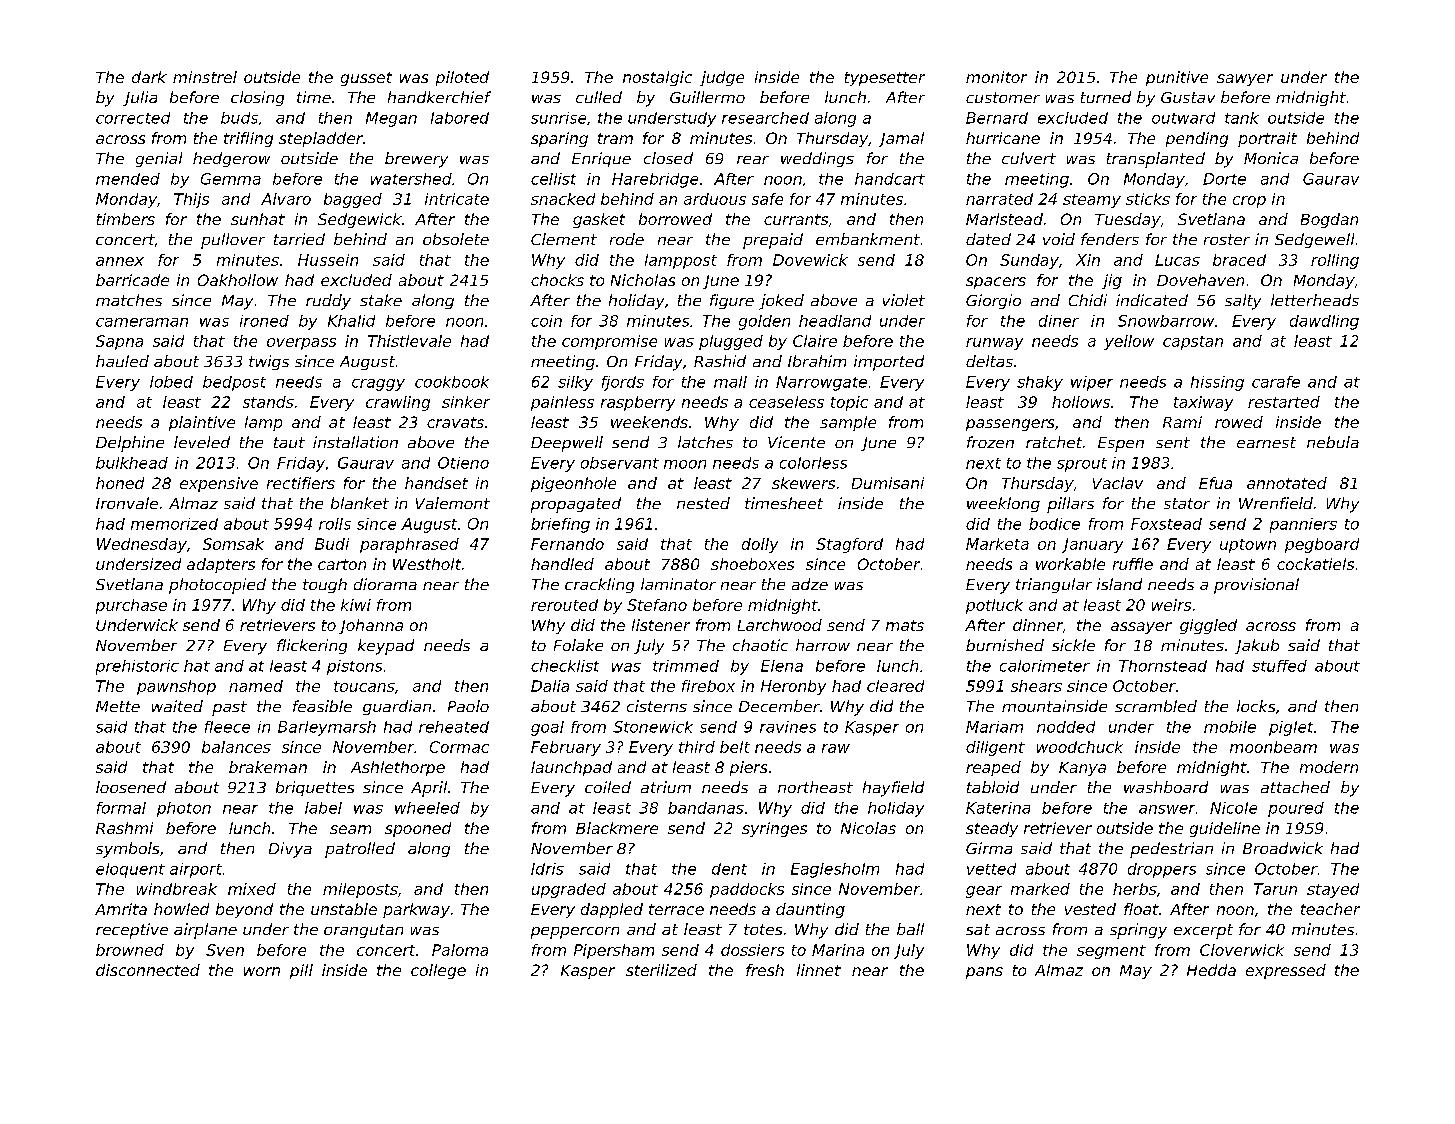  Describe the element at coordinates (323, 808) in the image. I see `label` at that location.
